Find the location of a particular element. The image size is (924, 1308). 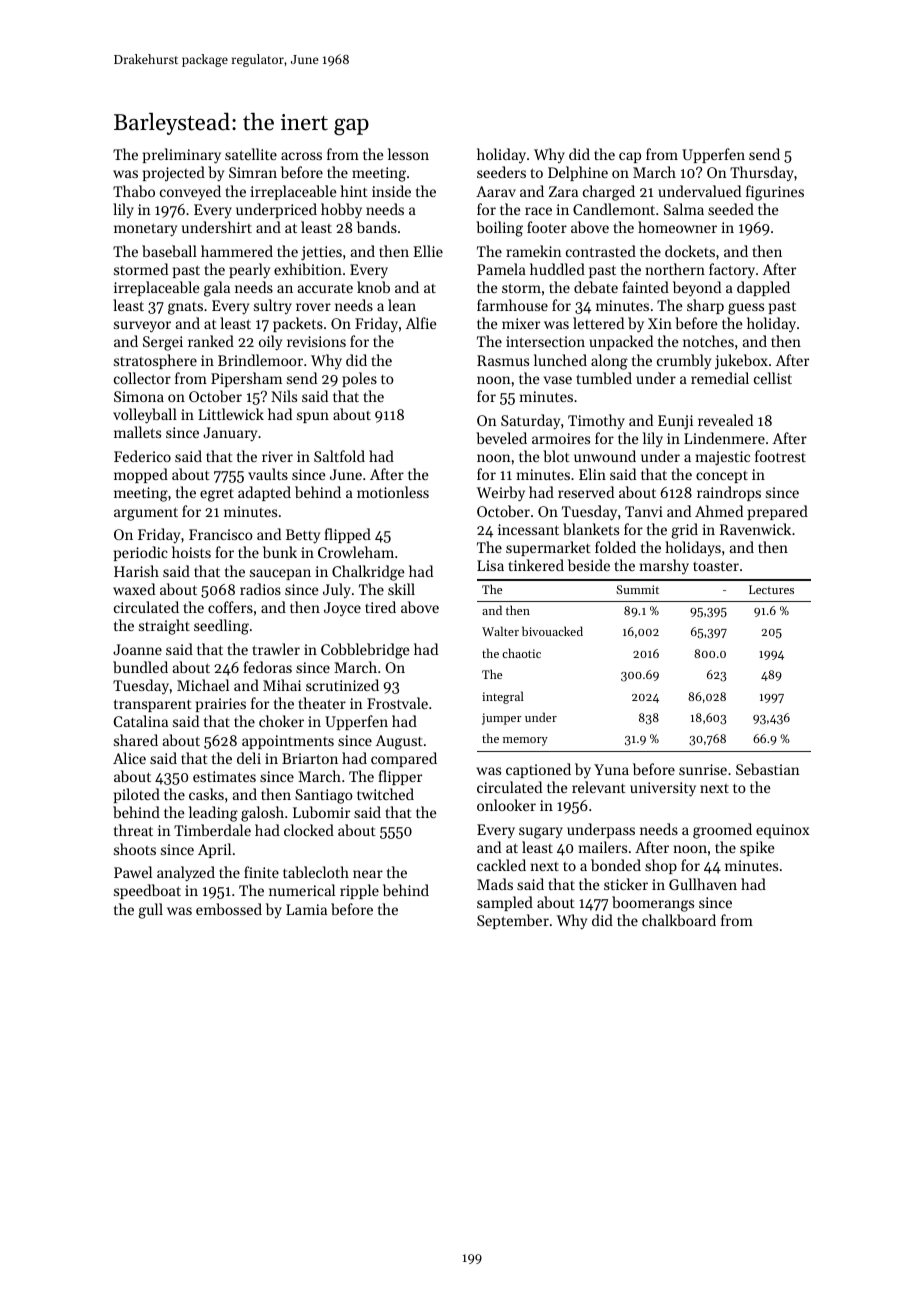

ripple is located at coordinates (359, 891).
